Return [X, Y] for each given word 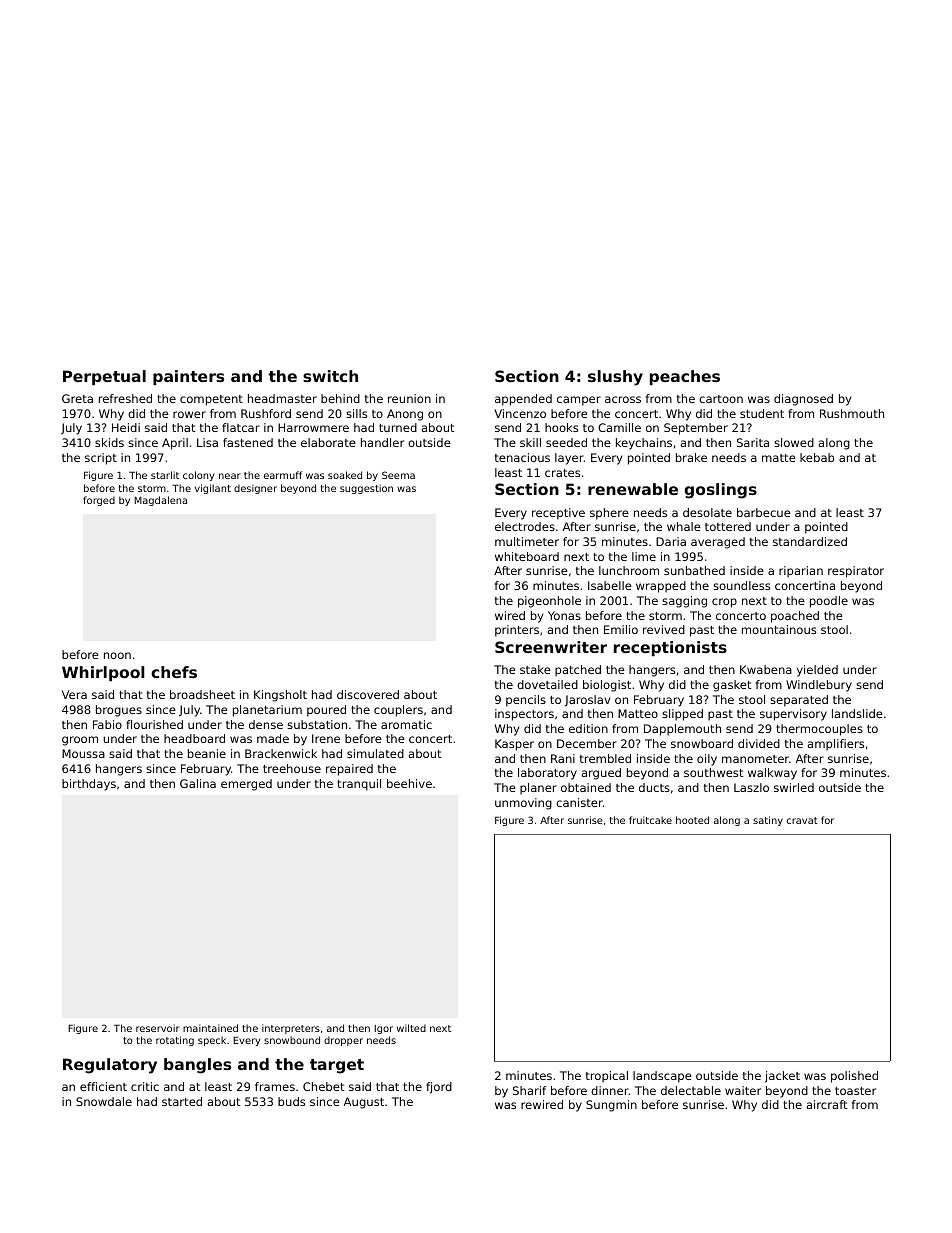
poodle [829, 602]
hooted [692, 820]
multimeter [527, 541]
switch [330, 376]
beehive [409, 783]
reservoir [158, 1028]
